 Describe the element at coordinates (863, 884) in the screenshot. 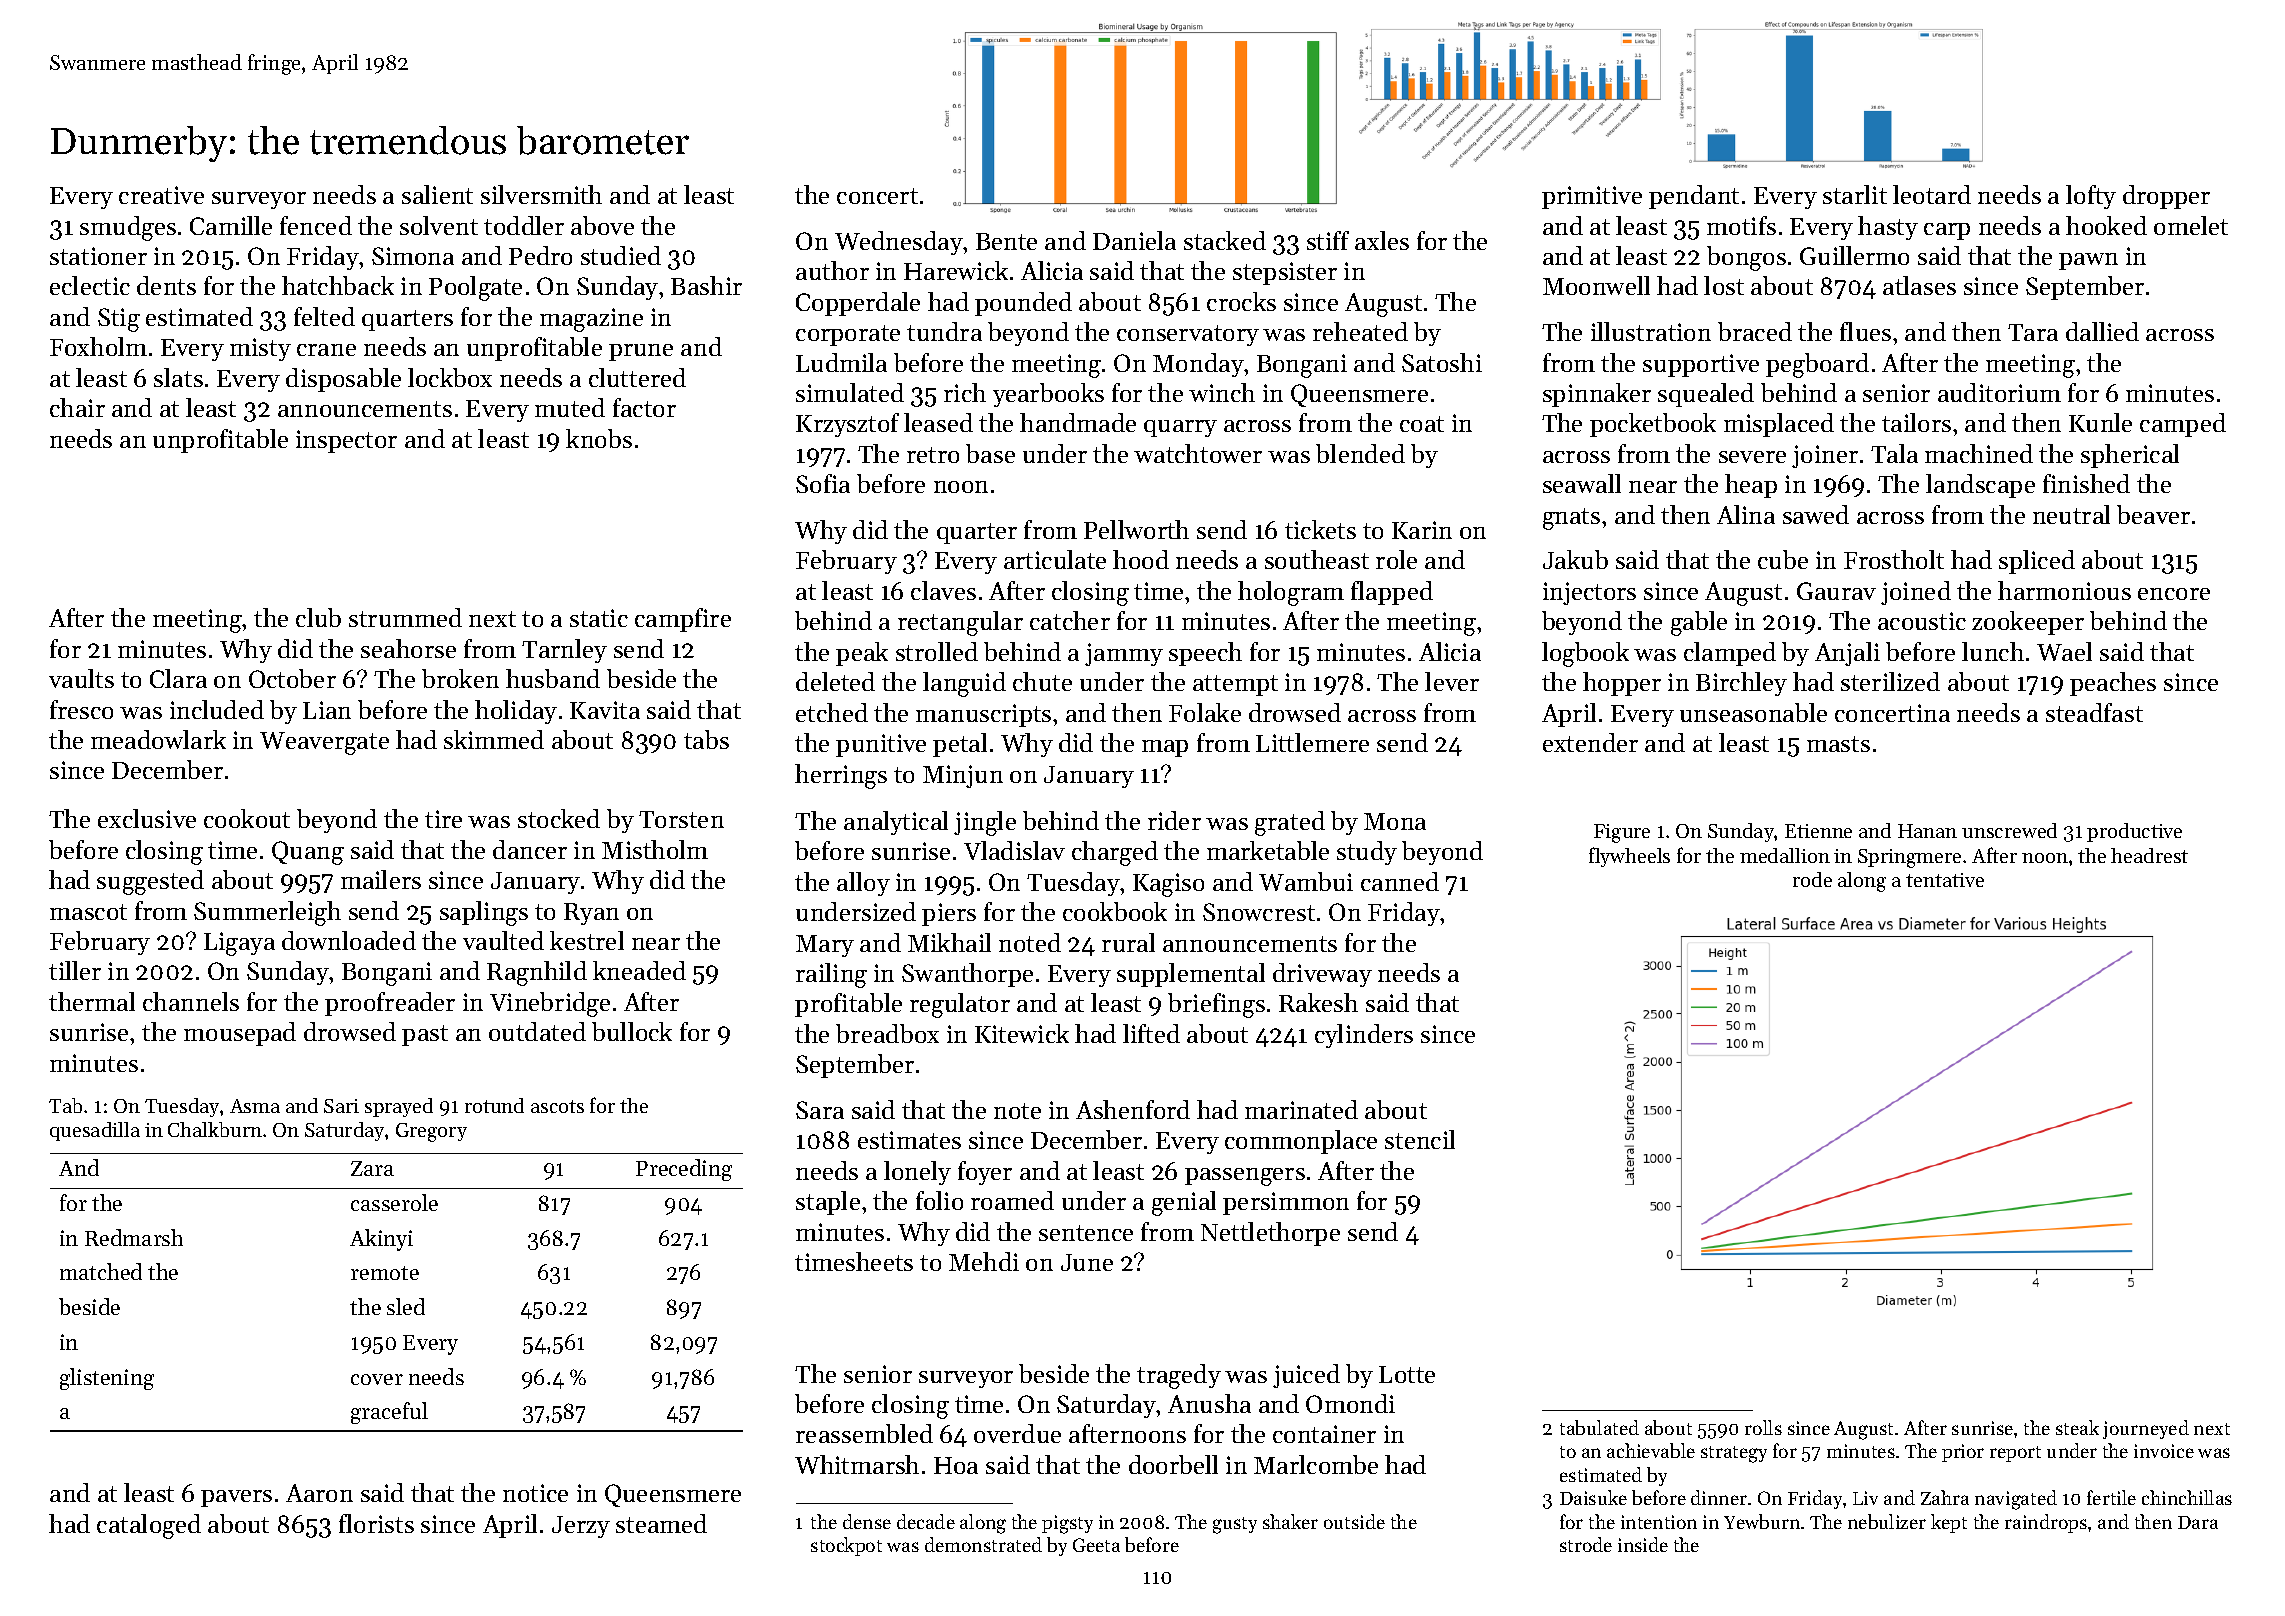

I see `alloy` at that location.
